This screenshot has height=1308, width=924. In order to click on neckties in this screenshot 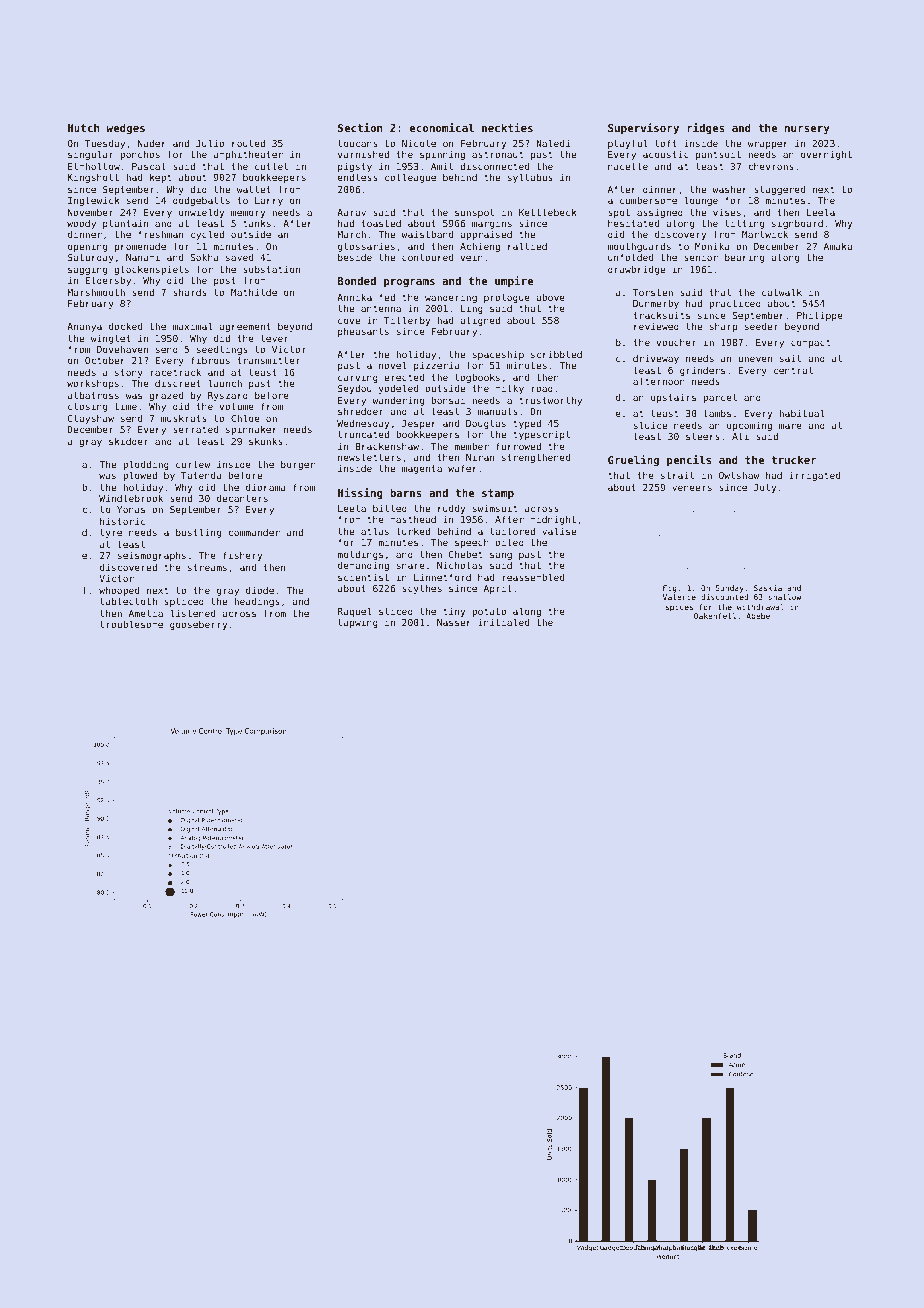, I will do `click(507, 127)`.
